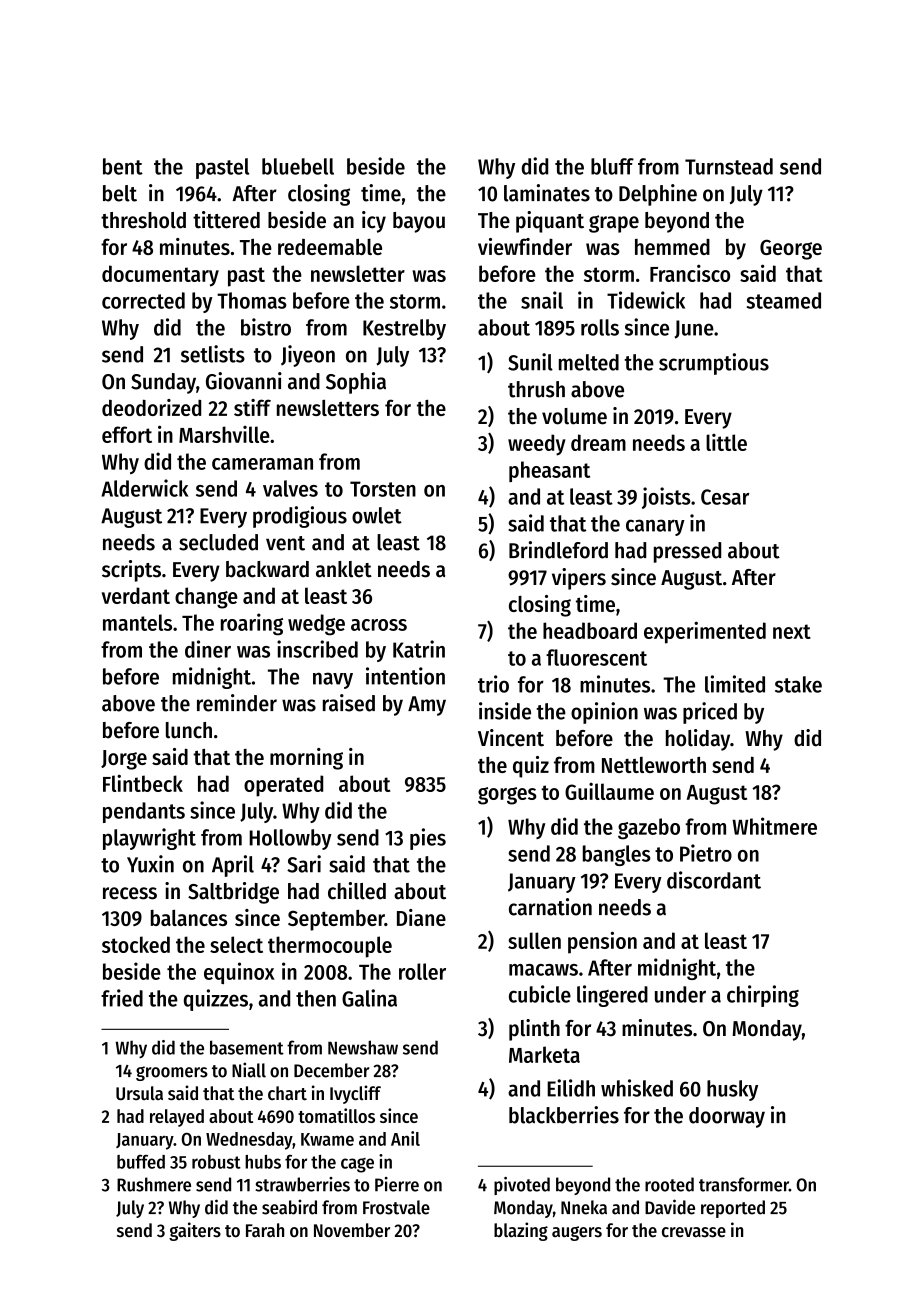 The image size is (924, 1311). I want to click on thermocouple, so click(330, 947).
